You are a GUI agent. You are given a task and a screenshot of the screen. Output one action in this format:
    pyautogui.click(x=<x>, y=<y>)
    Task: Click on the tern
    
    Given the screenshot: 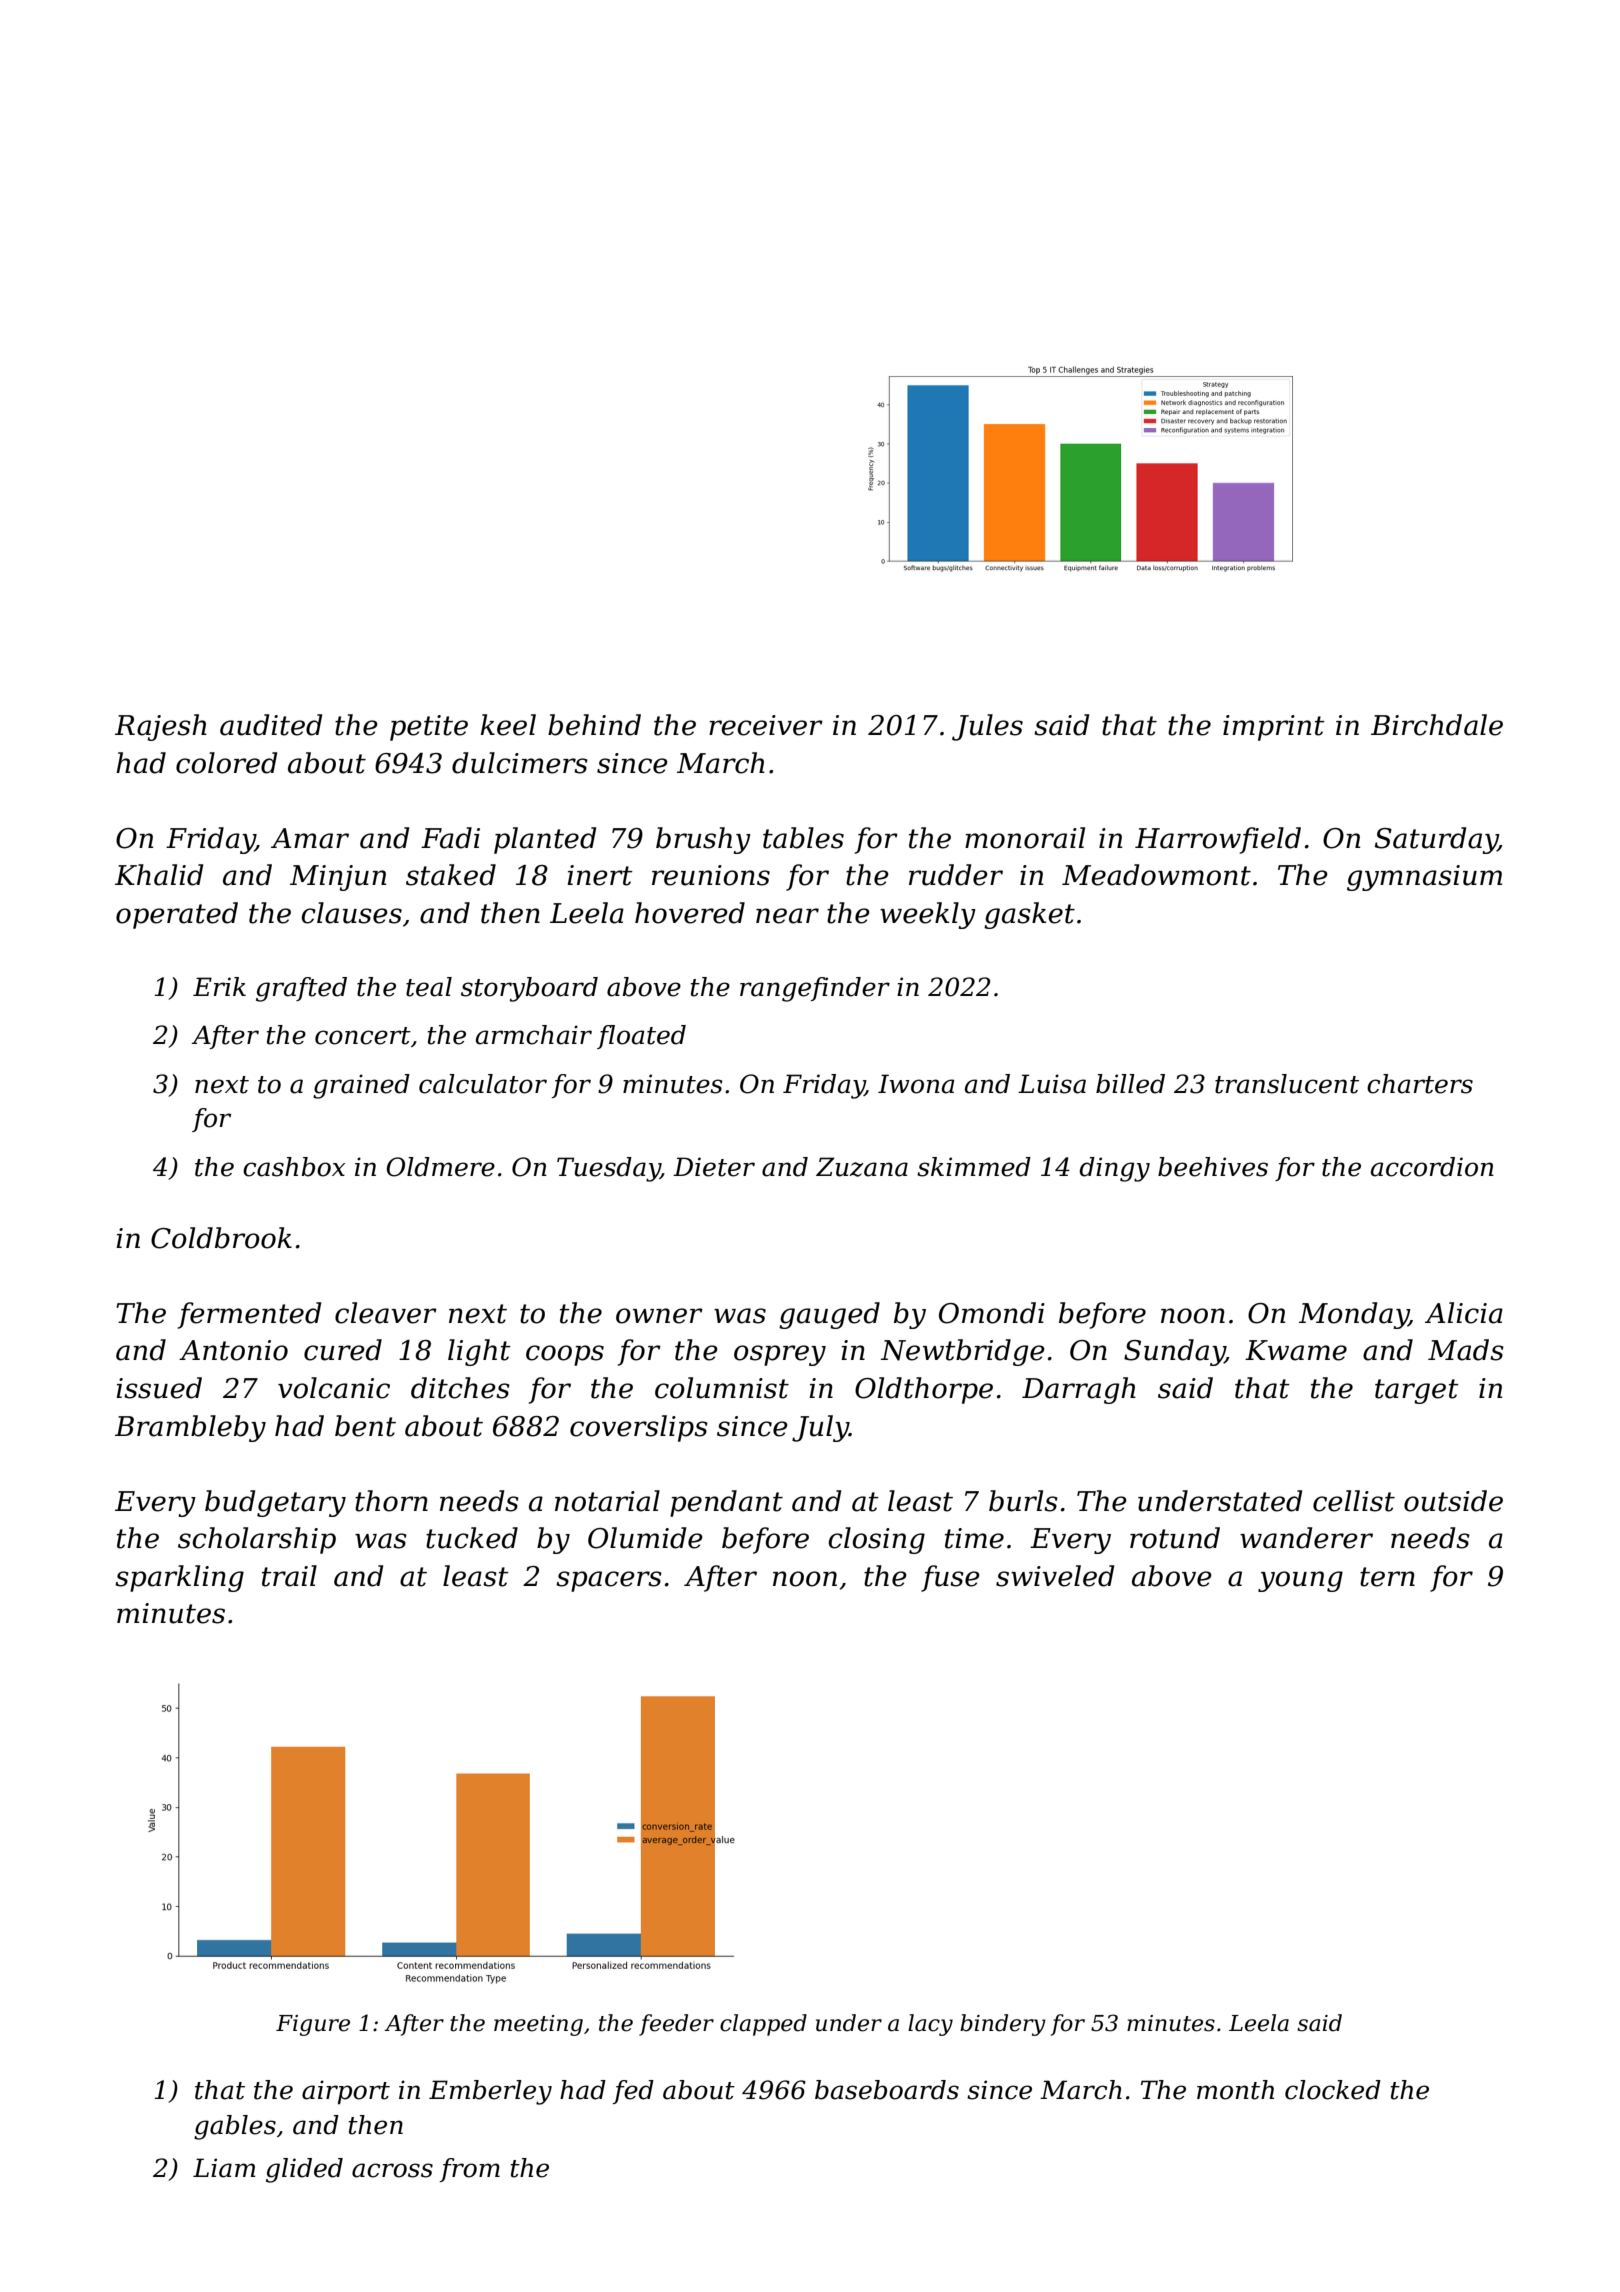 What is the action you would take?
    pyautogui.click(x=1387, y=1577)
